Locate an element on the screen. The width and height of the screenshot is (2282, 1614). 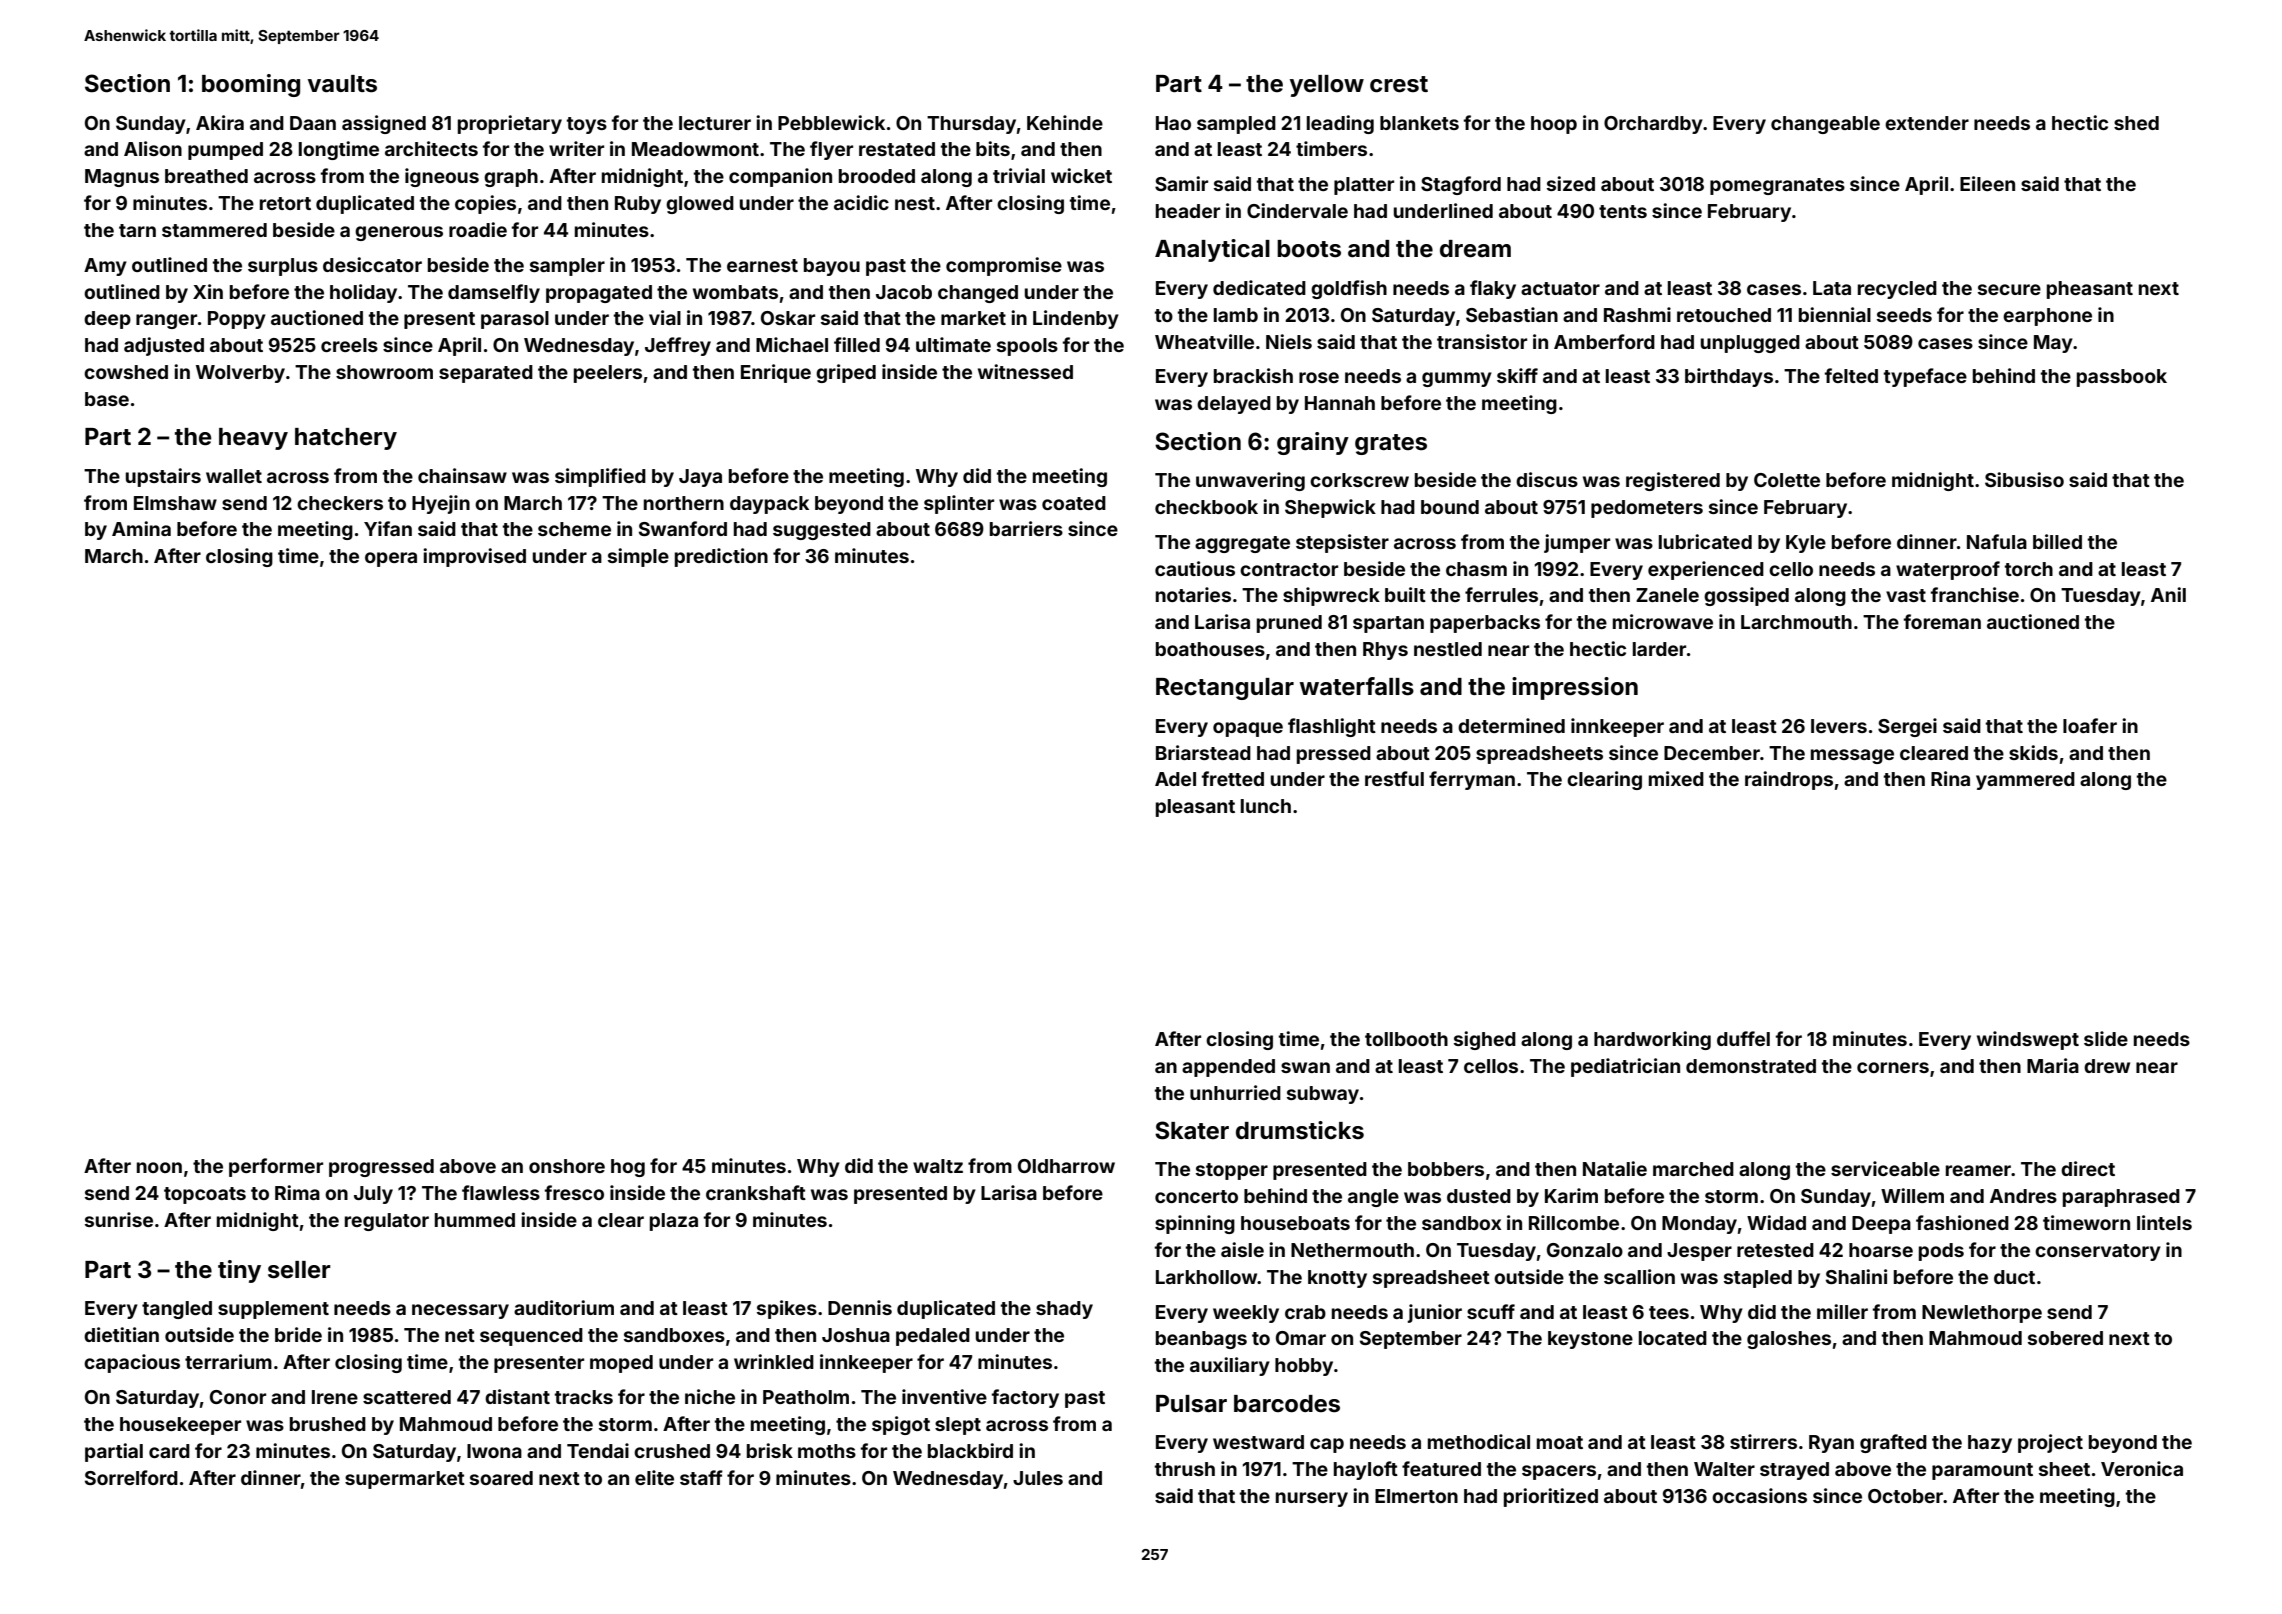
vaults is located at coordinates (342, 84).
